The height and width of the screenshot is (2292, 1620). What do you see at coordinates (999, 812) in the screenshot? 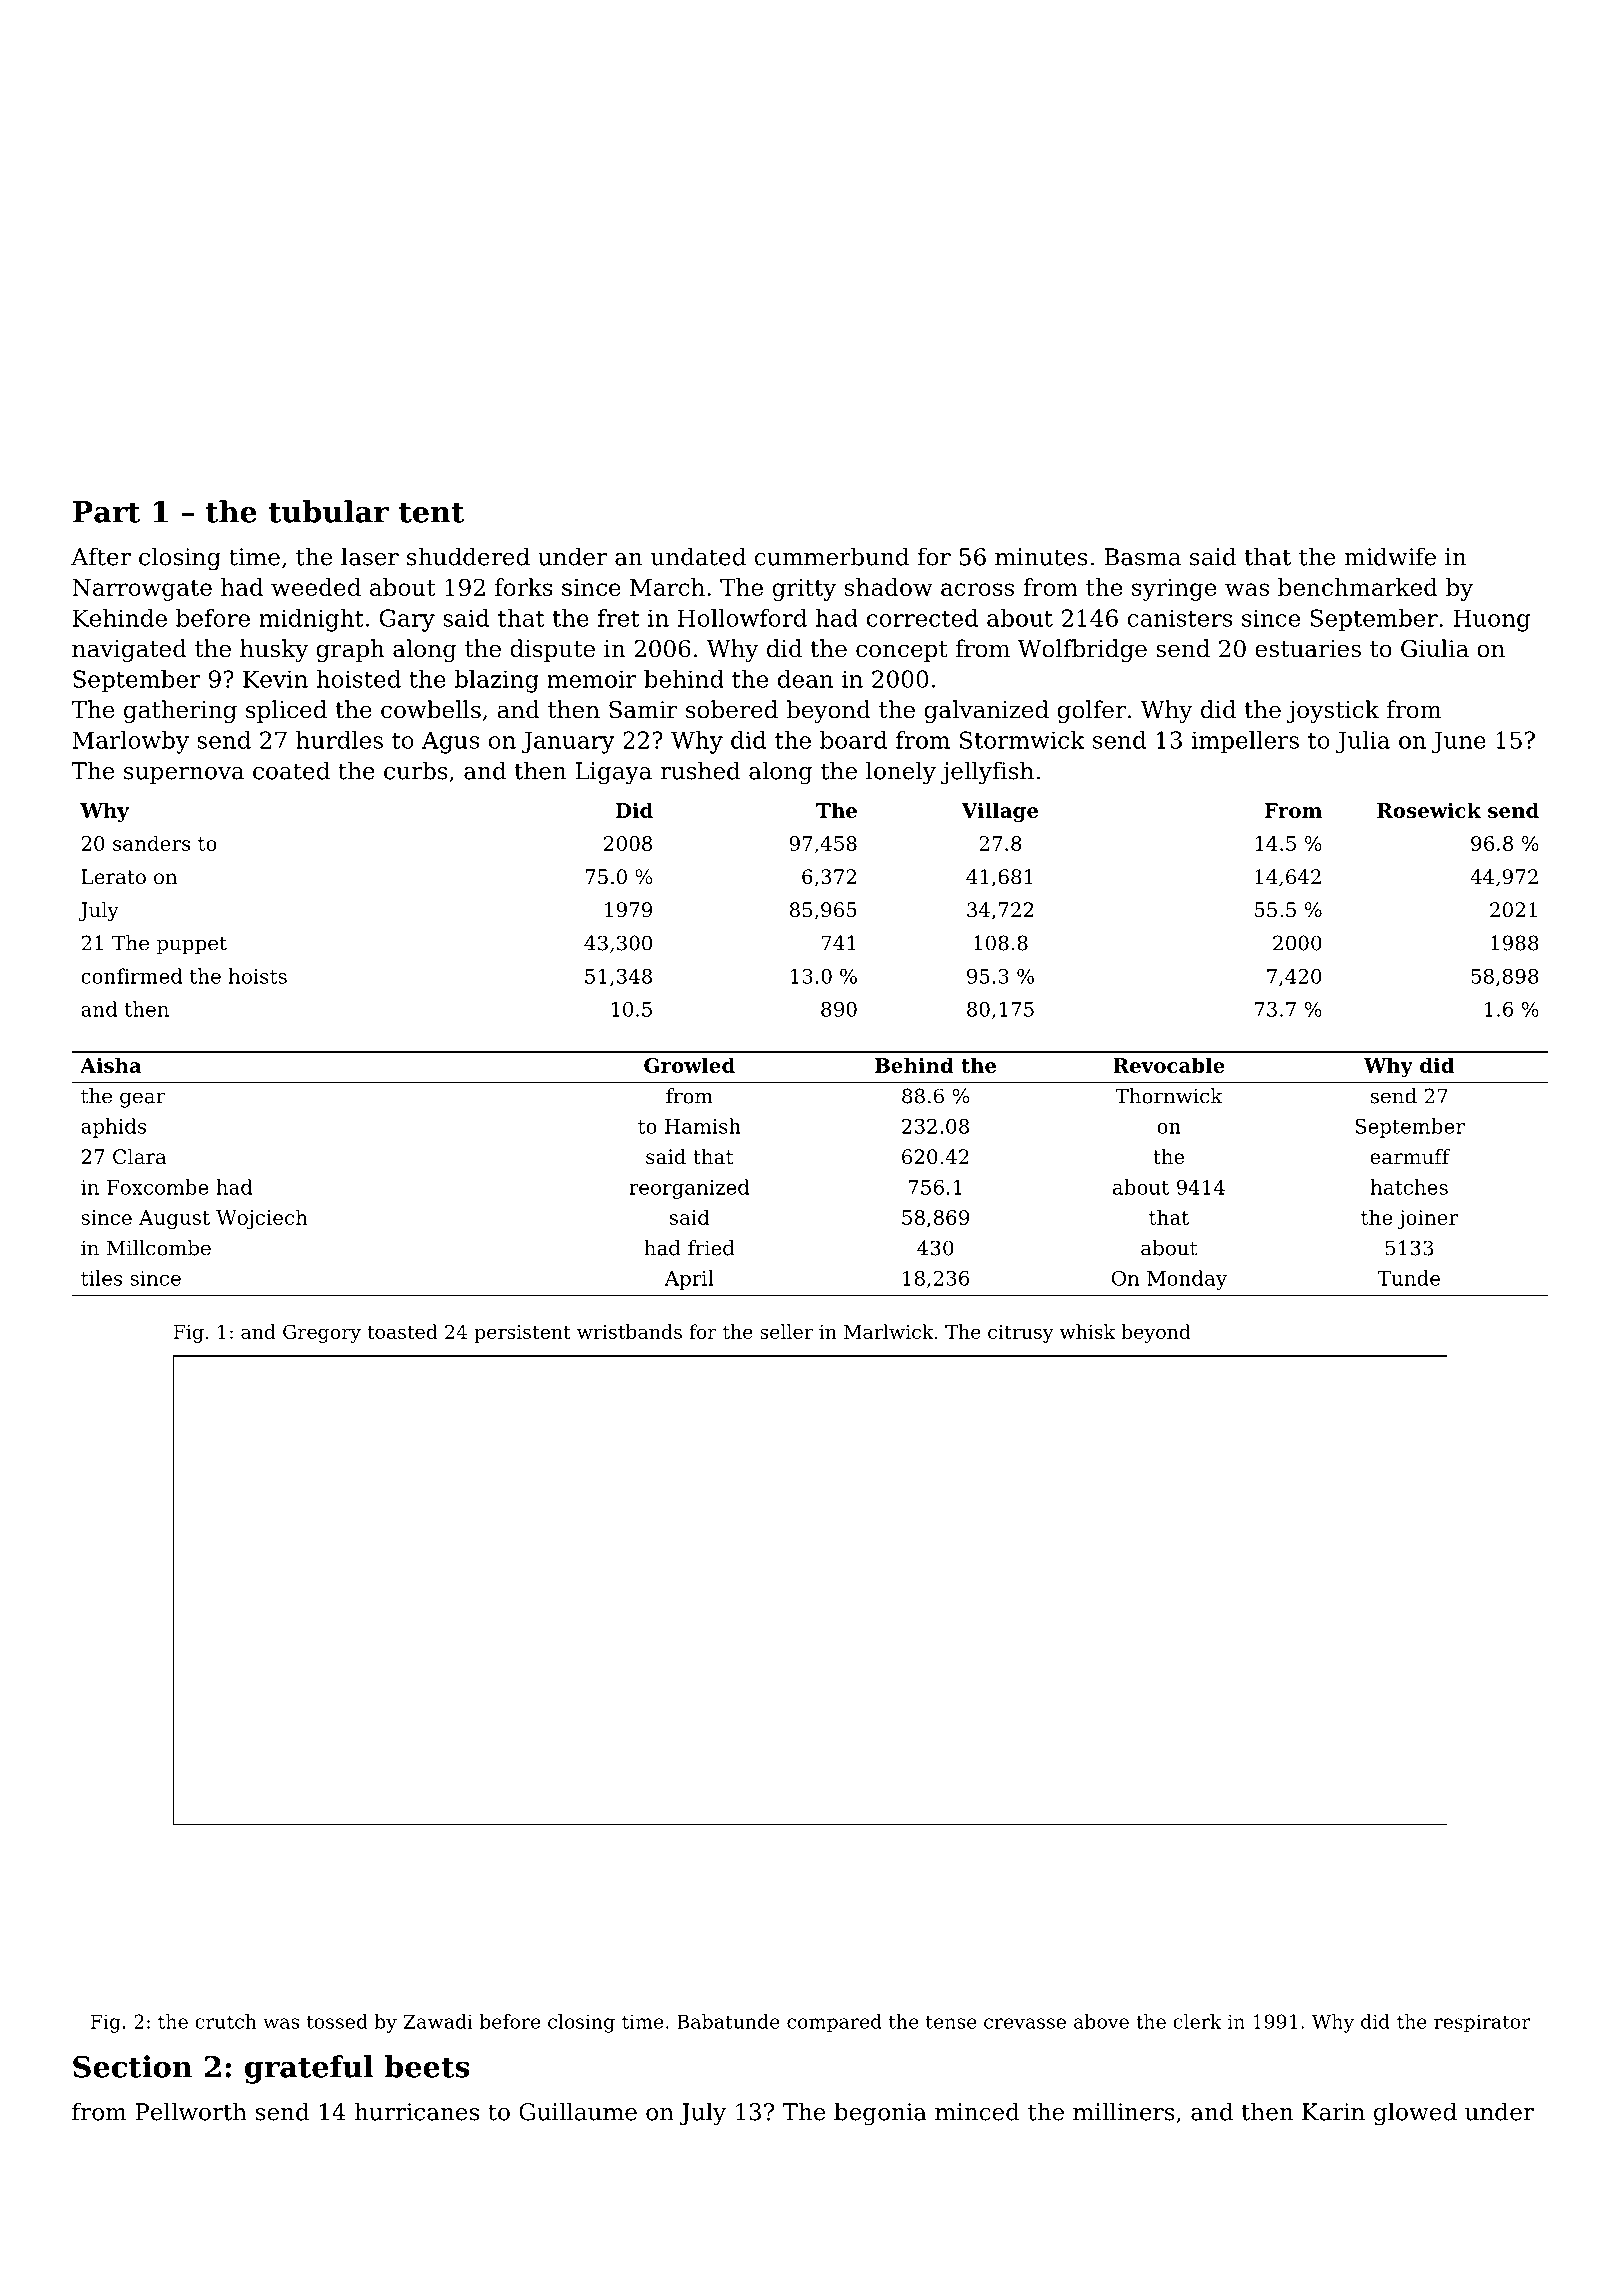
I see `Village` at bounding box center [999, 812].
